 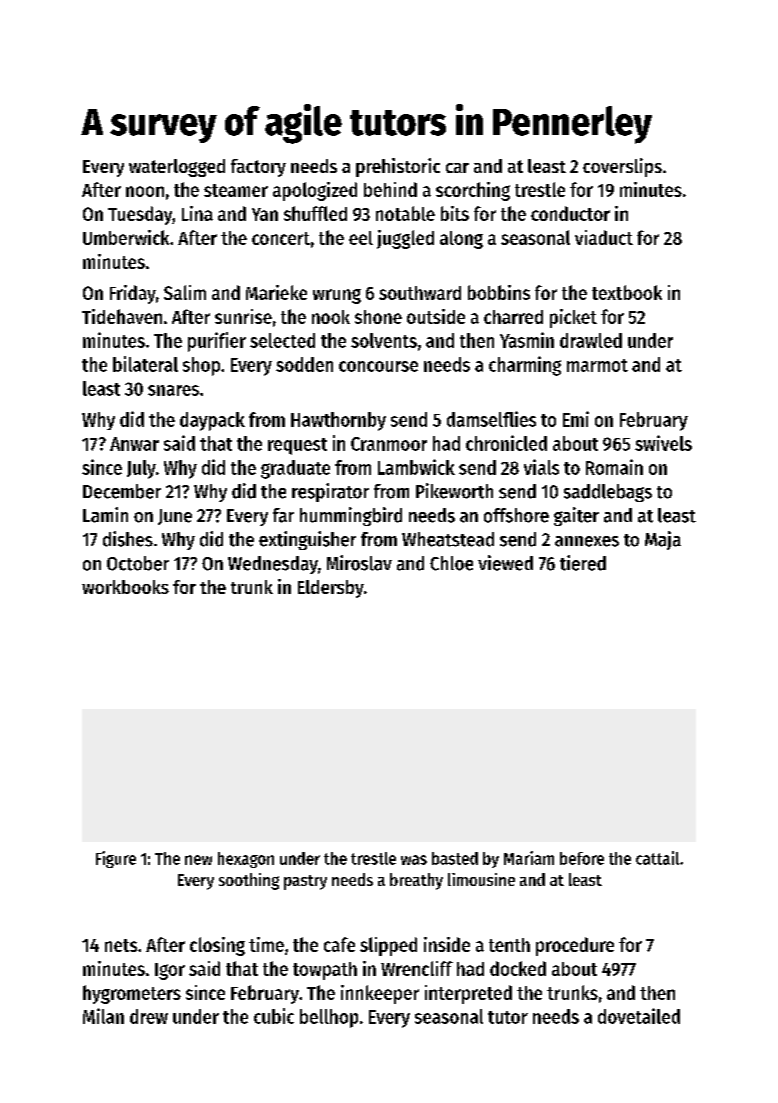 What do you see at coordinates (663, 443) in the document?
I see `swivels` at bounding box center [663, 443].
